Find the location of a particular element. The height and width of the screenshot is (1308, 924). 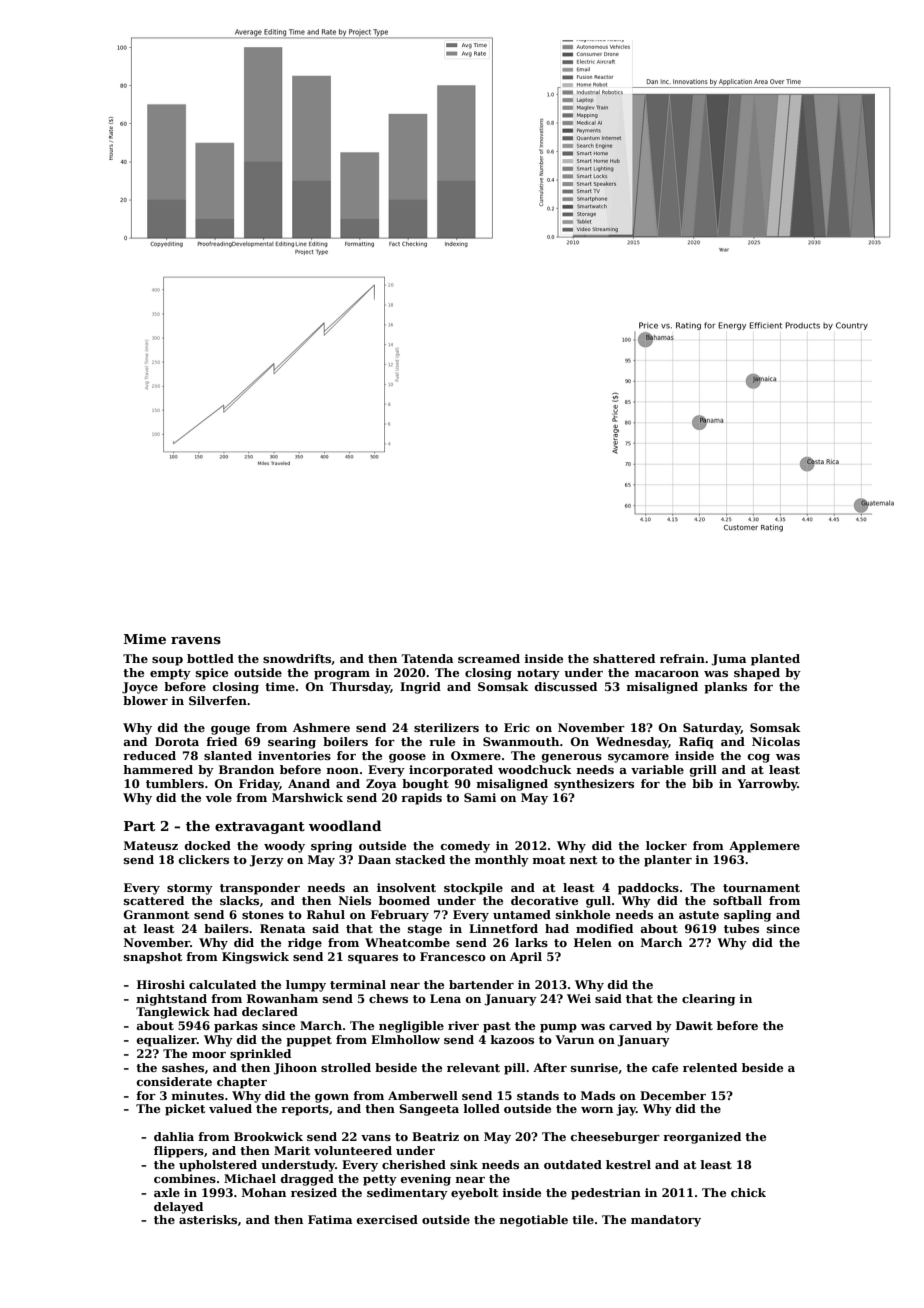

chick is located at coordinates (748, 1192).
